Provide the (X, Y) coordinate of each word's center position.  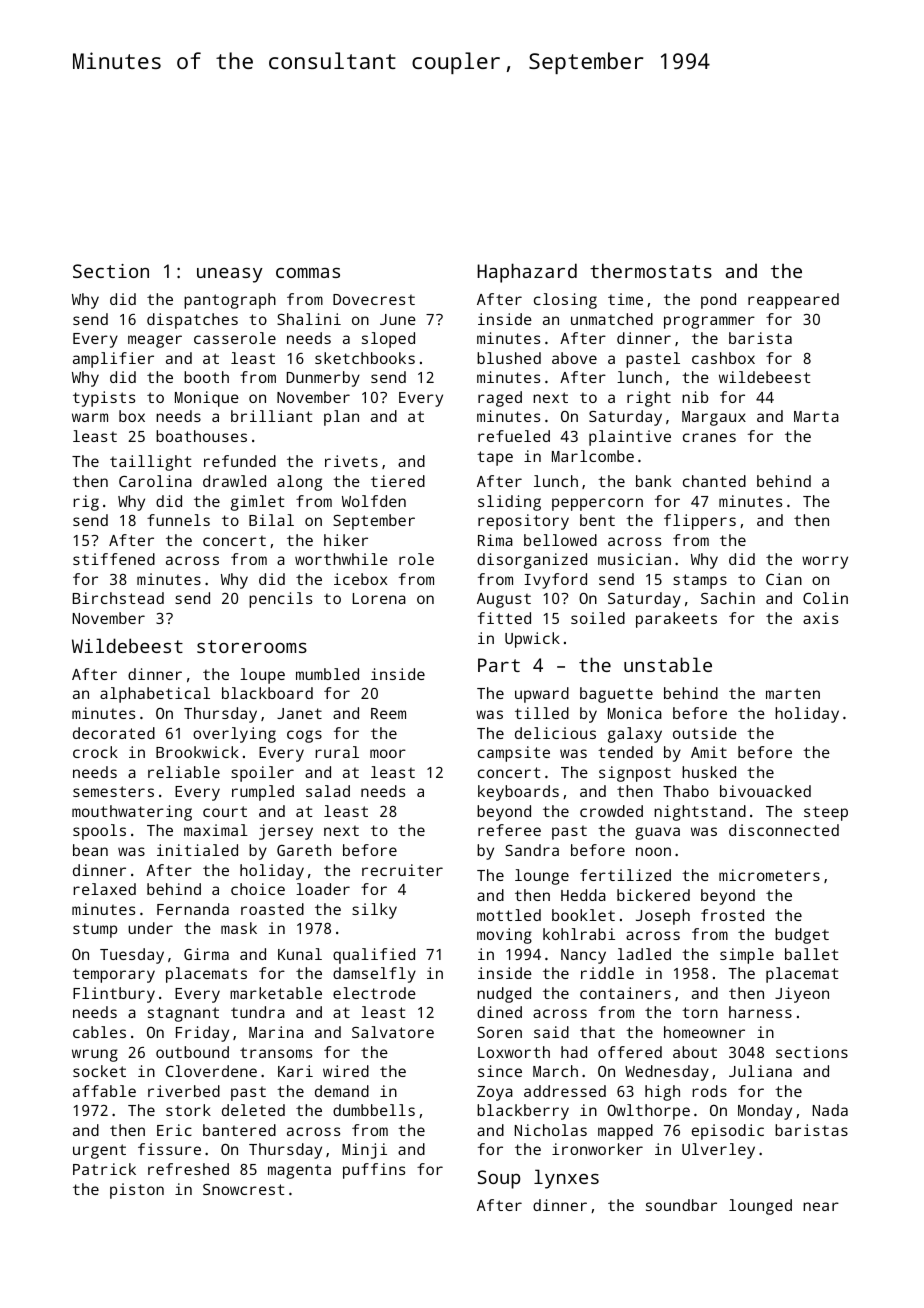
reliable (184, 772)
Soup (499, 1179)
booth (206, 377)
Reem (388, 713)
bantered (239, 1130)
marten (793, 693)
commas (308, 273)
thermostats (651, 270)
